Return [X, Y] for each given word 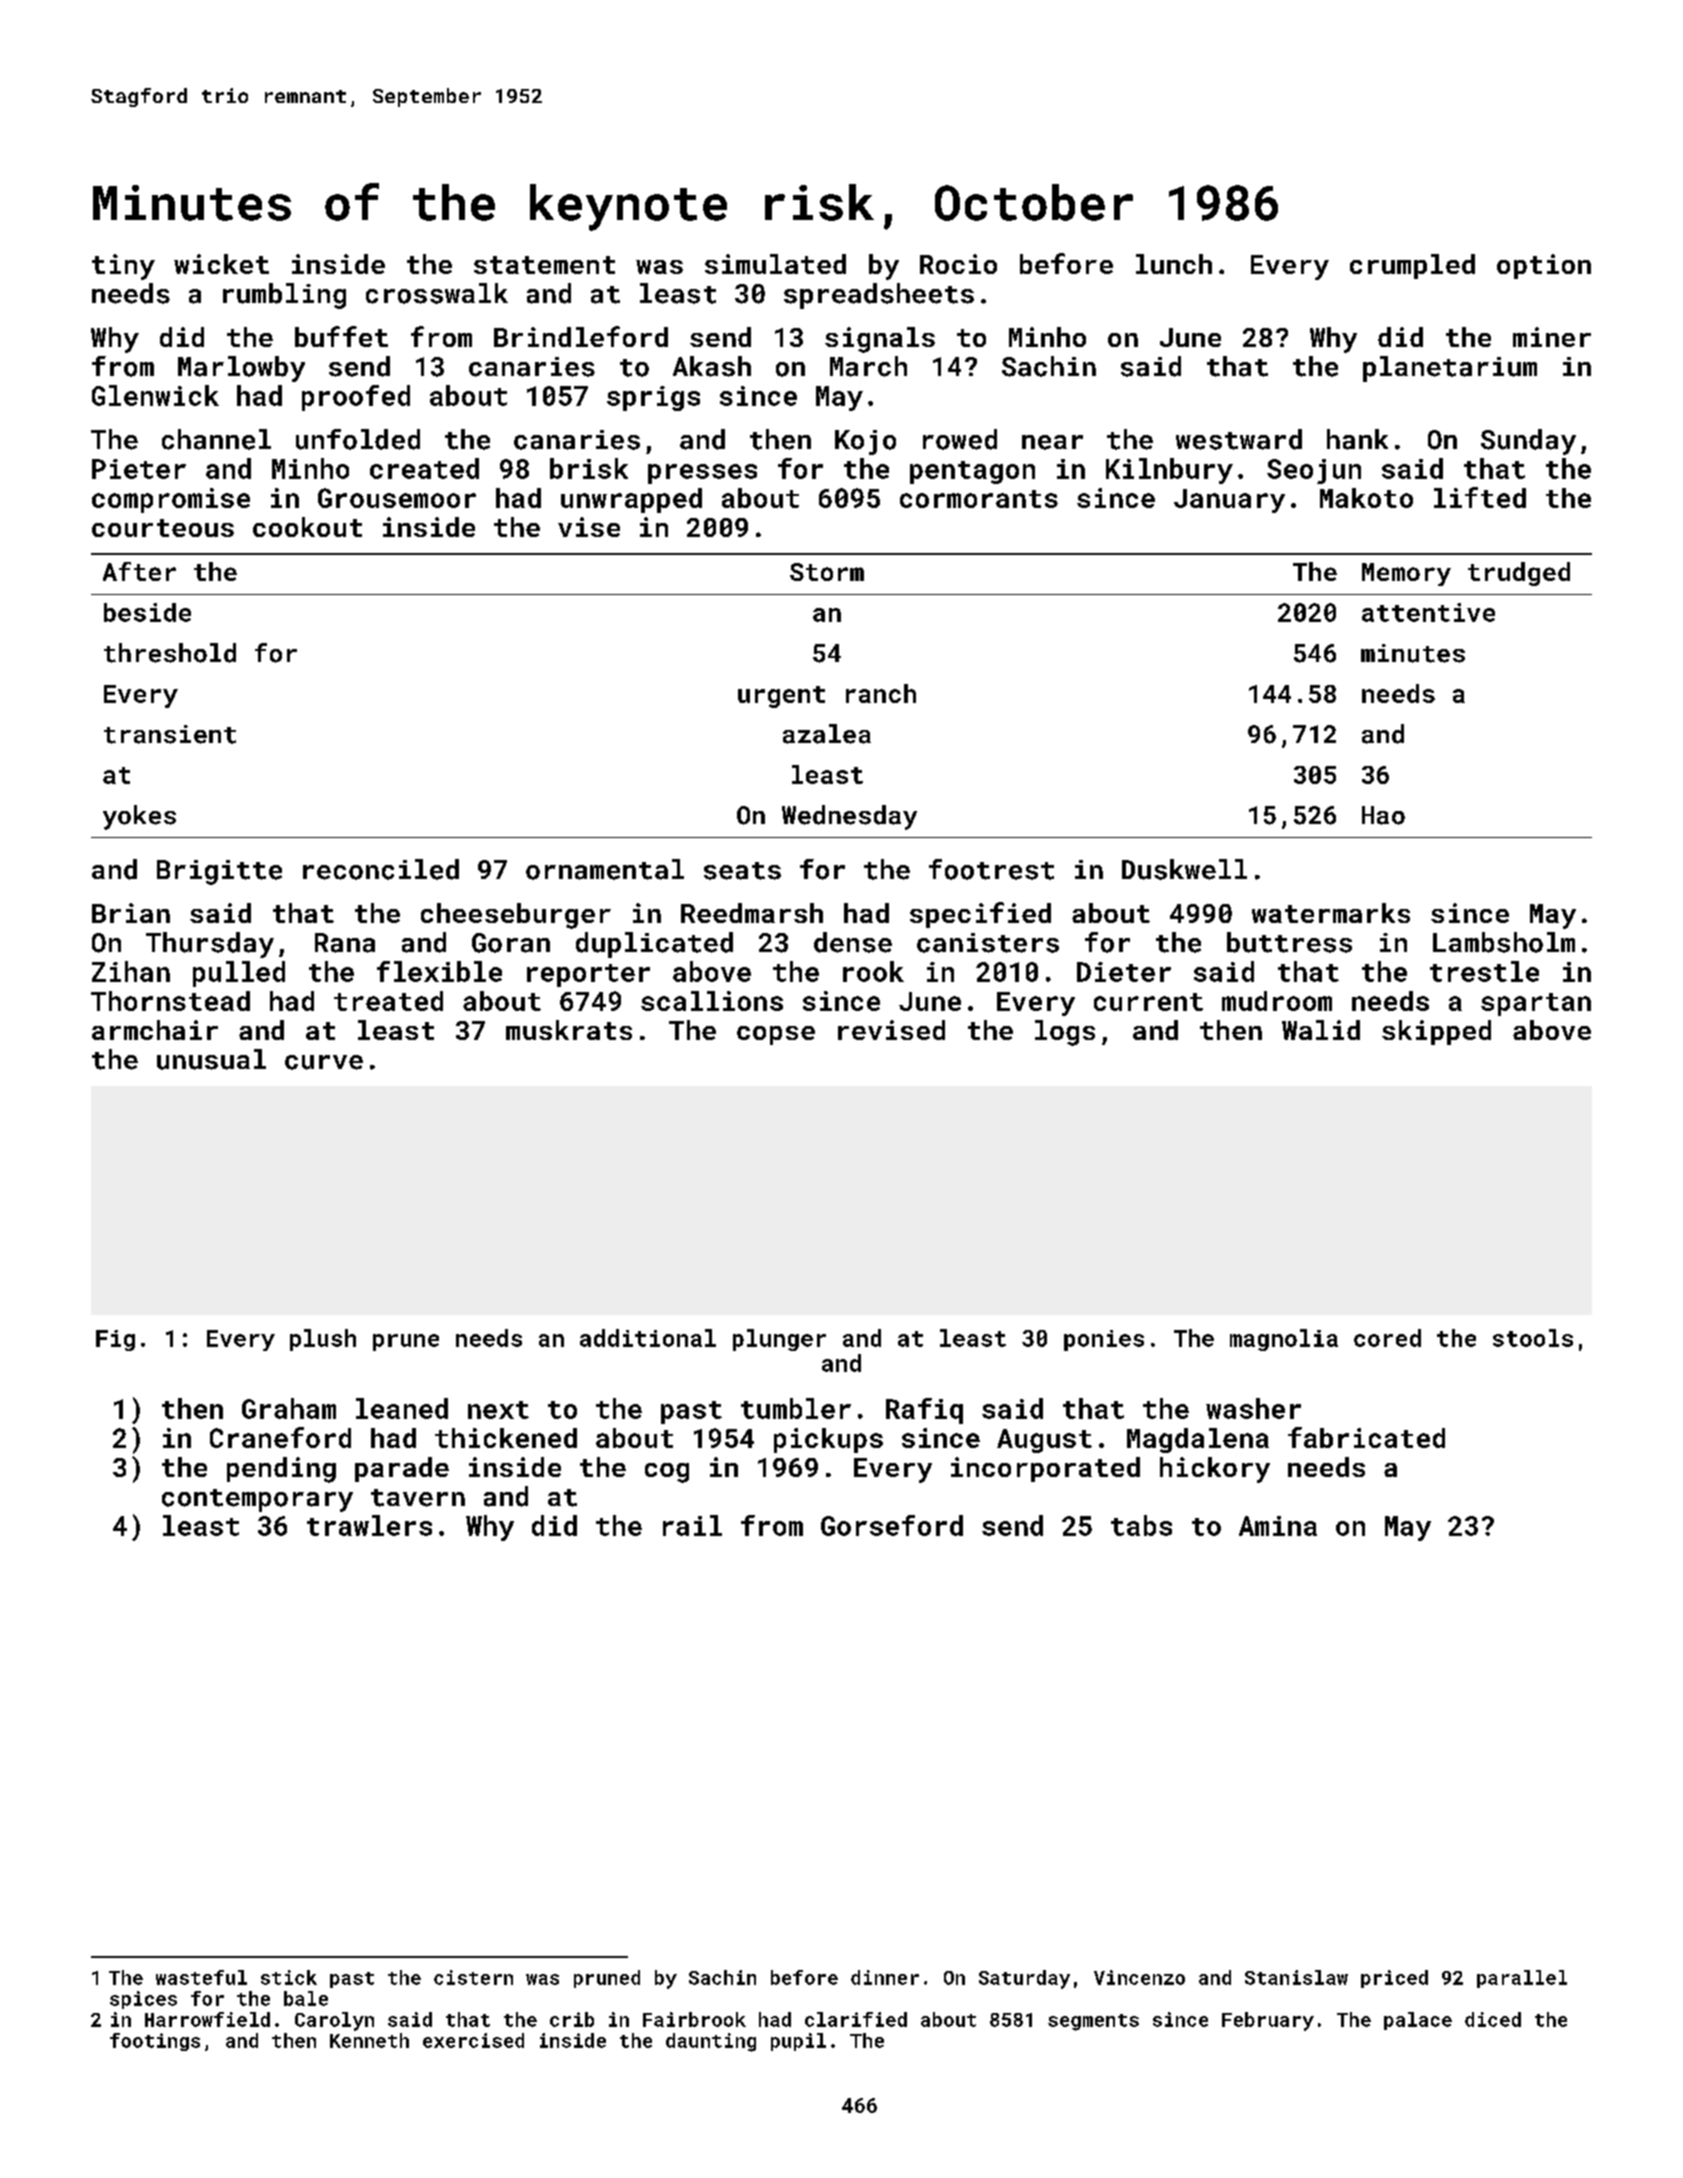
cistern [473, 1977]
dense [853, 942]
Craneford [280, 1437]
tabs [1141, 1525]
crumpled [1412, 266]
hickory [1215, 1470]
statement [544, 265]
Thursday [210, 945]
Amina [1278, 1526]
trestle [1484, 971]
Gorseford [892, 1525]
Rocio [958, 264]
